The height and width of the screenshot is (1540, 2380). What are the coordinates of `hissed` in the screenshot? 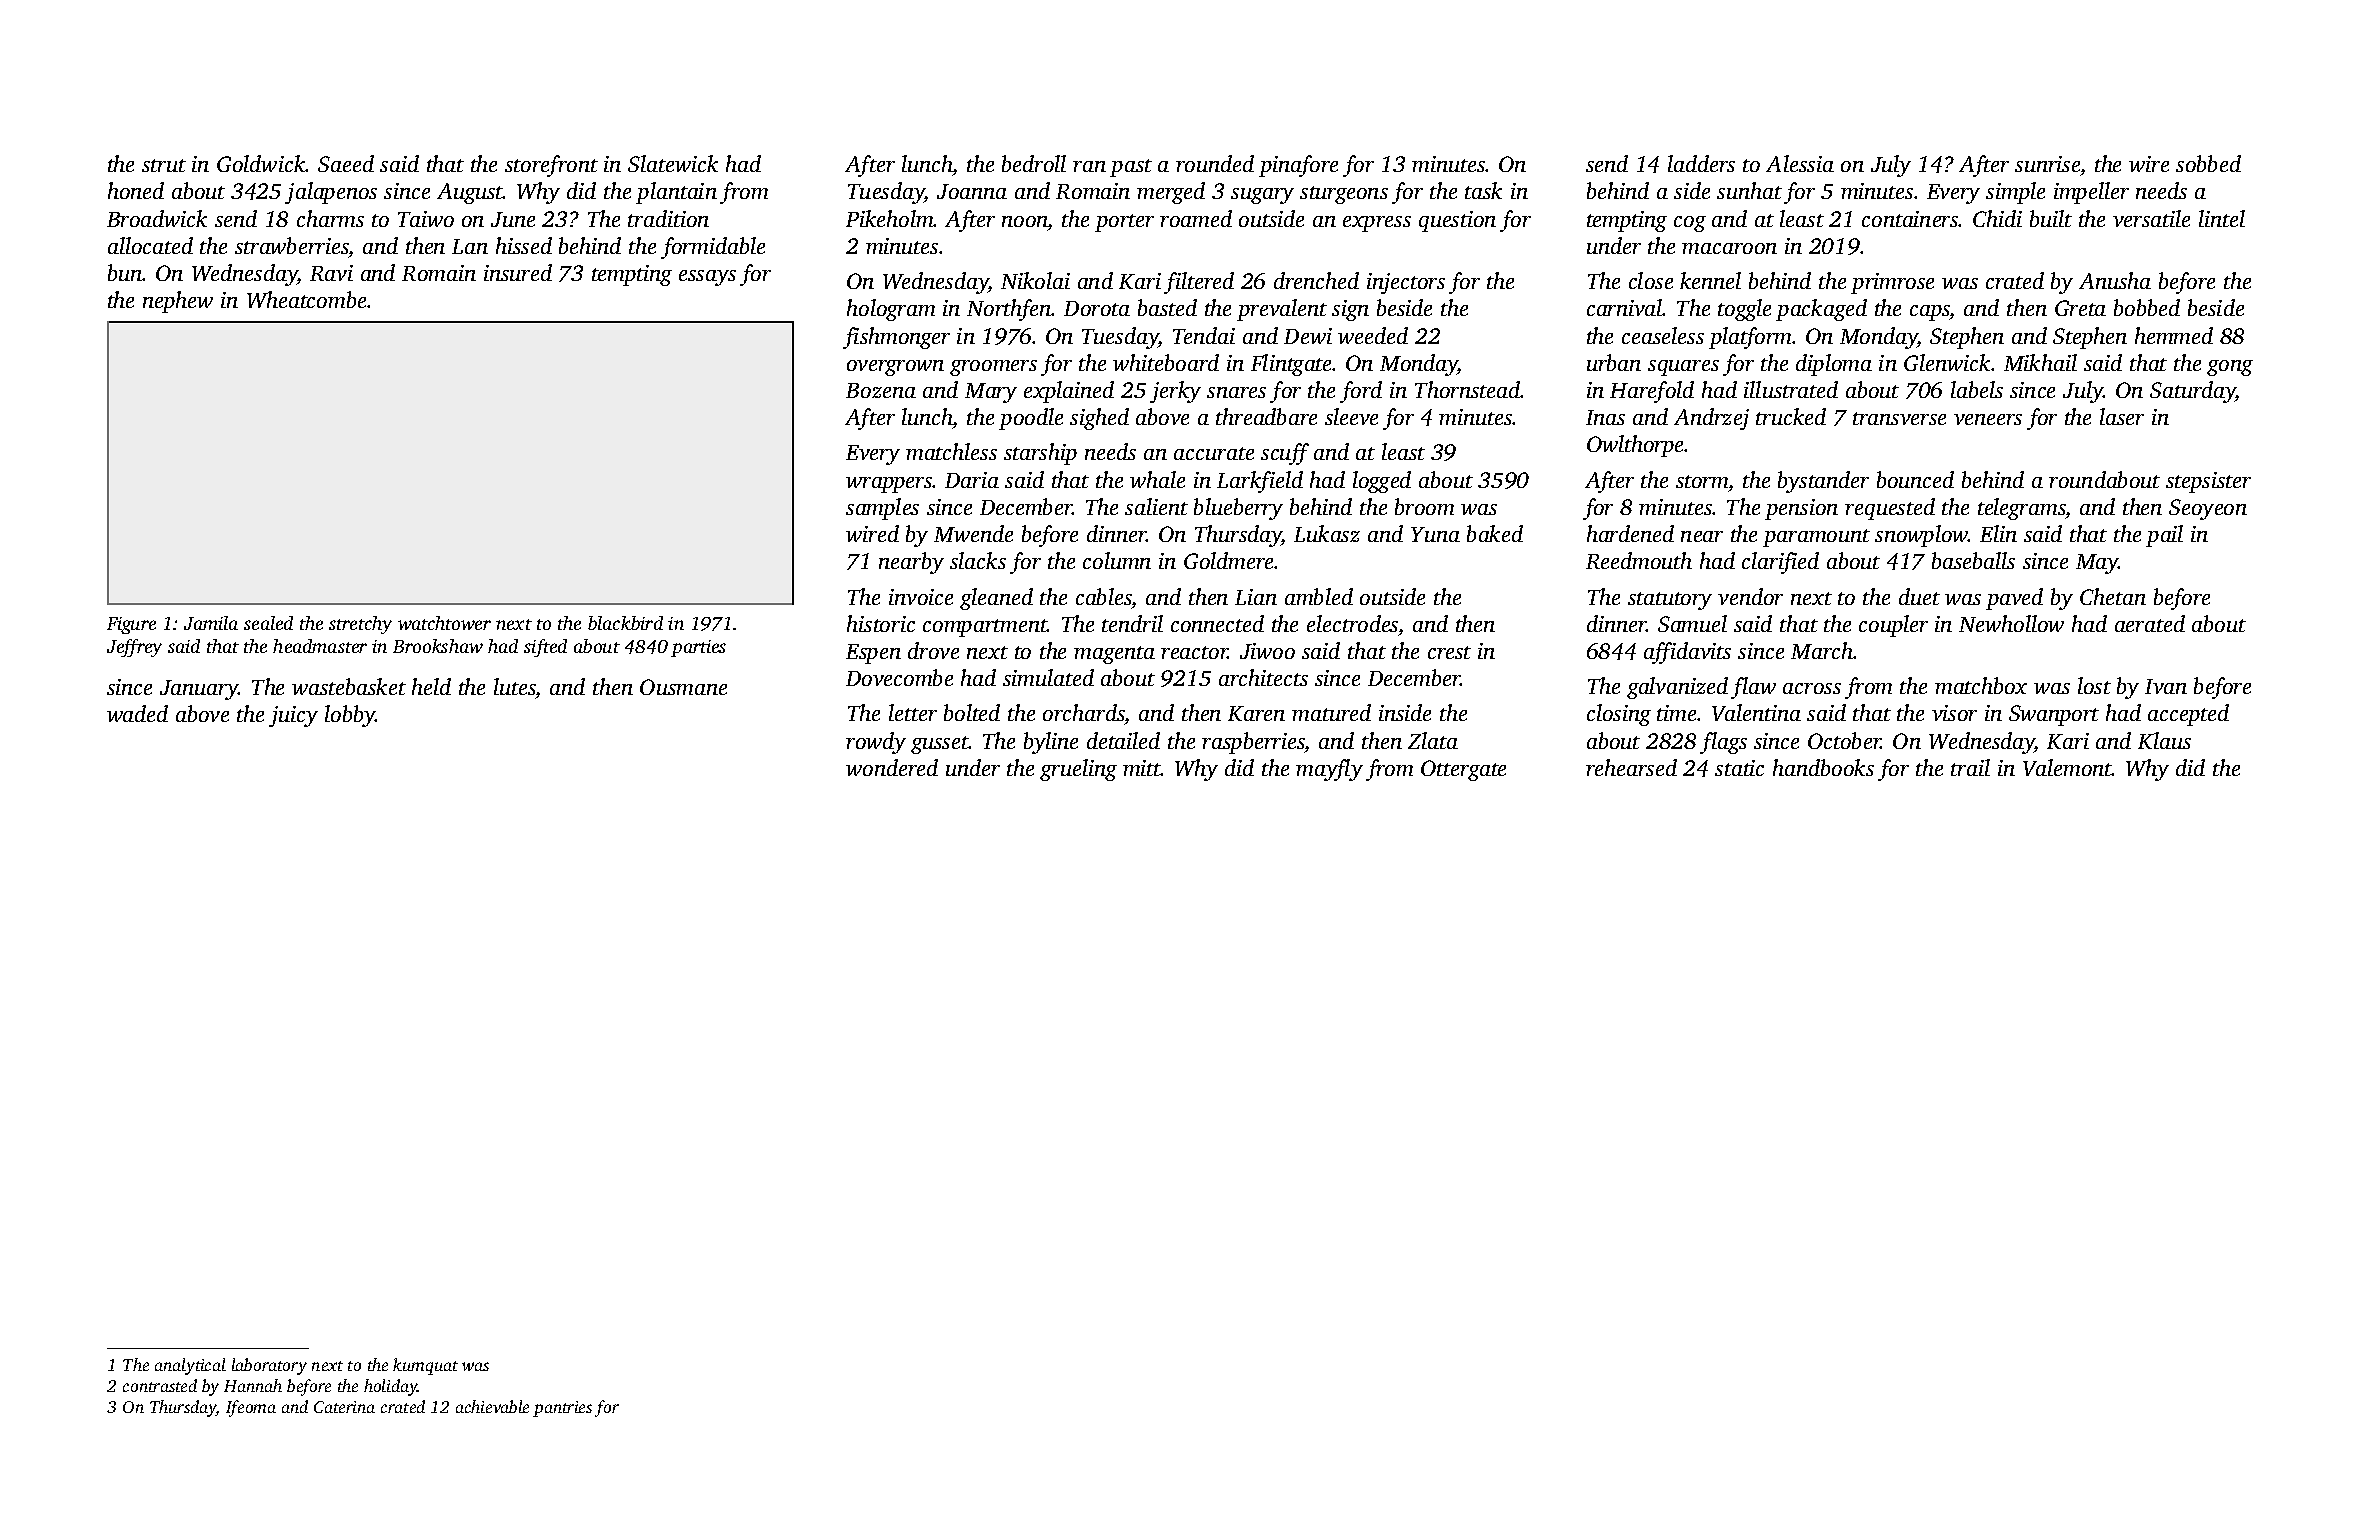 It's located at (524, 245).
